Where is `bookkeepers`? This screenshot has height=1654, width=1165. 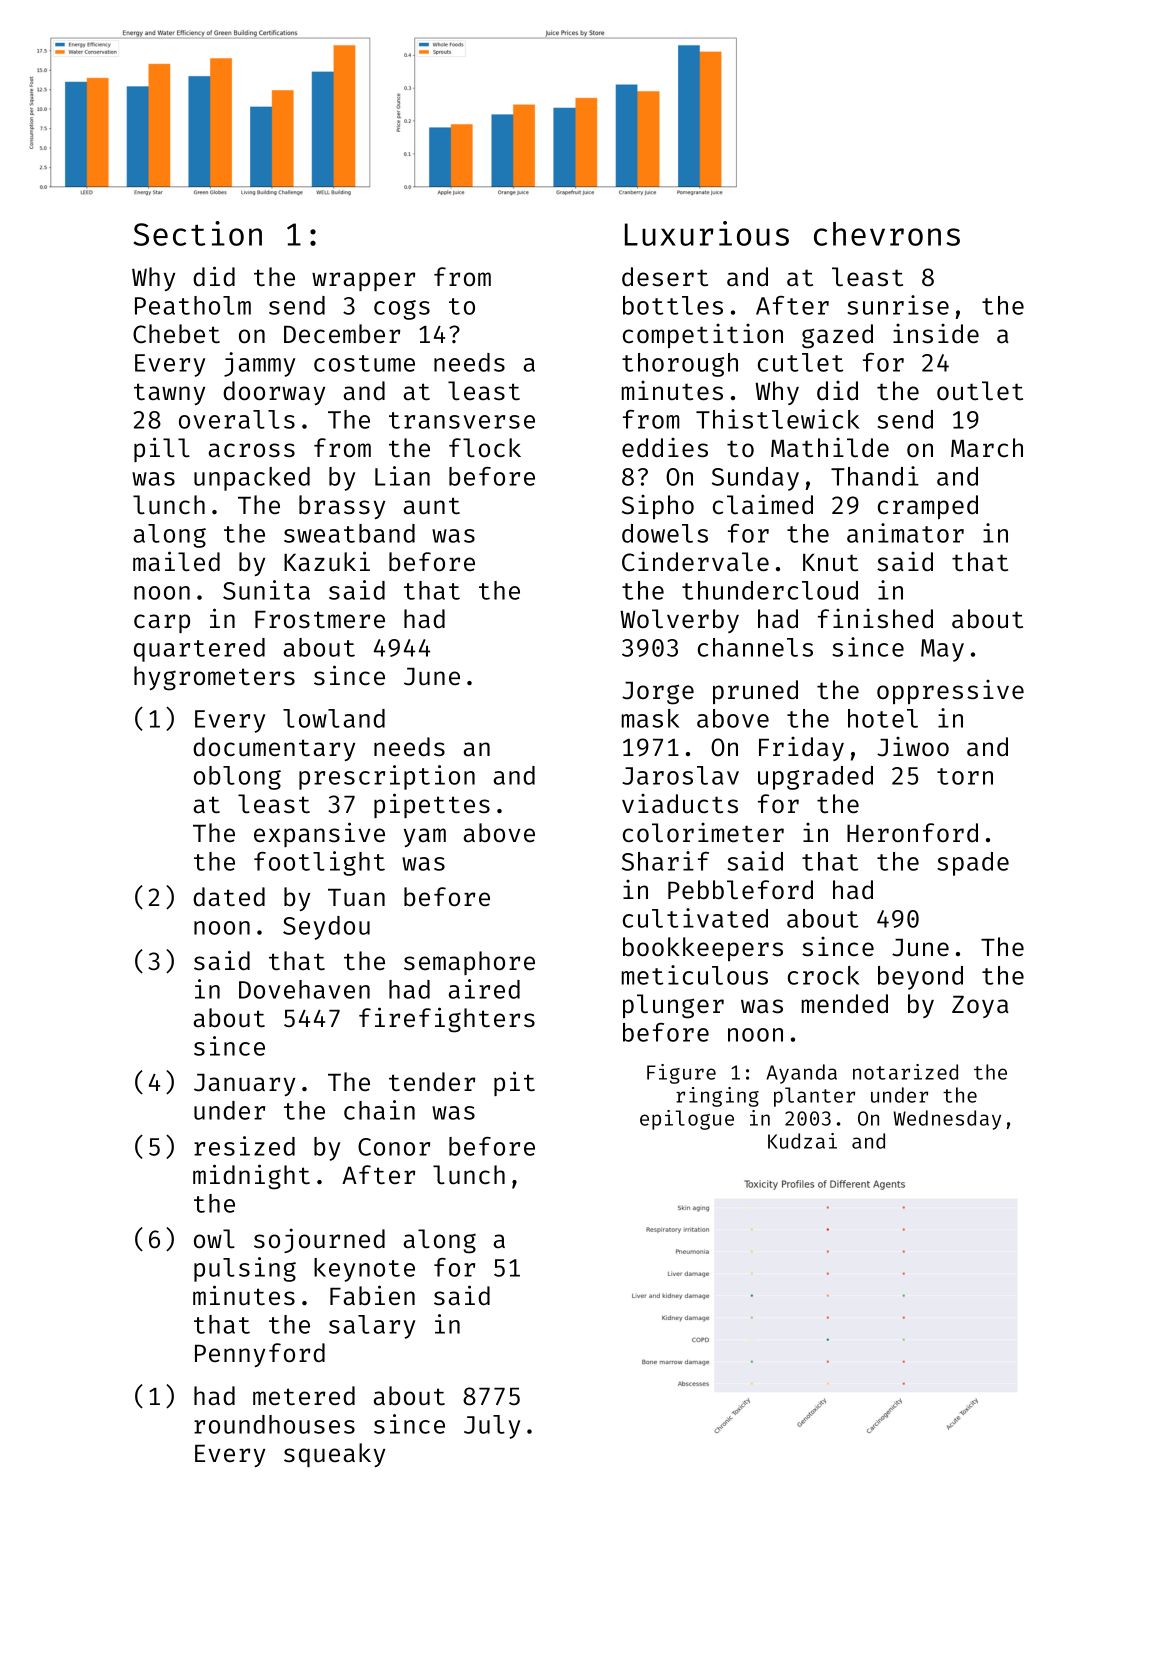 bookkeepers is located at coordinates (703, 949).
